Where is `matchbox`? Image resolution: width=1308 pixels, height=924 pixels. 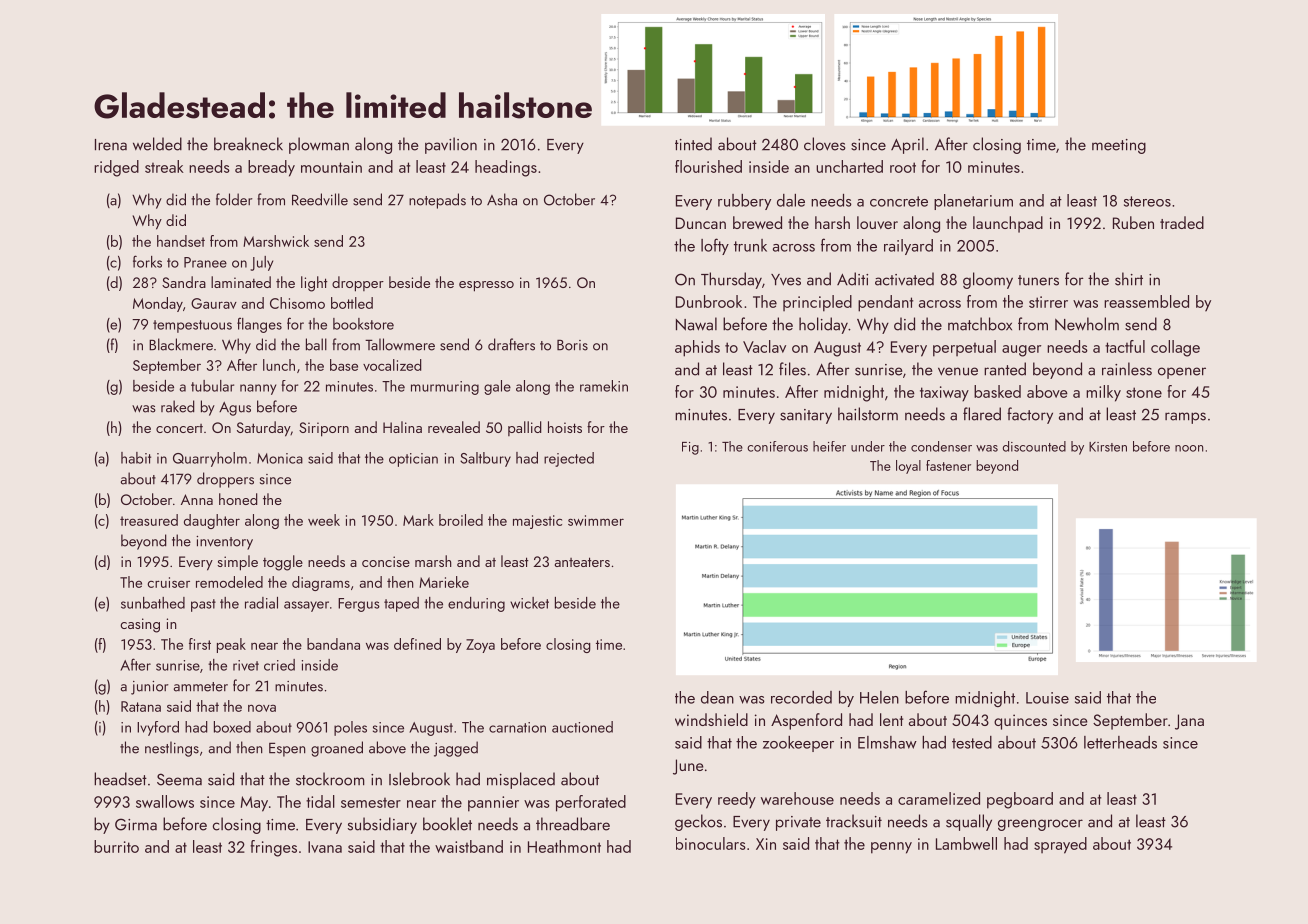
matchbox is located at coordinates (980, 324).
